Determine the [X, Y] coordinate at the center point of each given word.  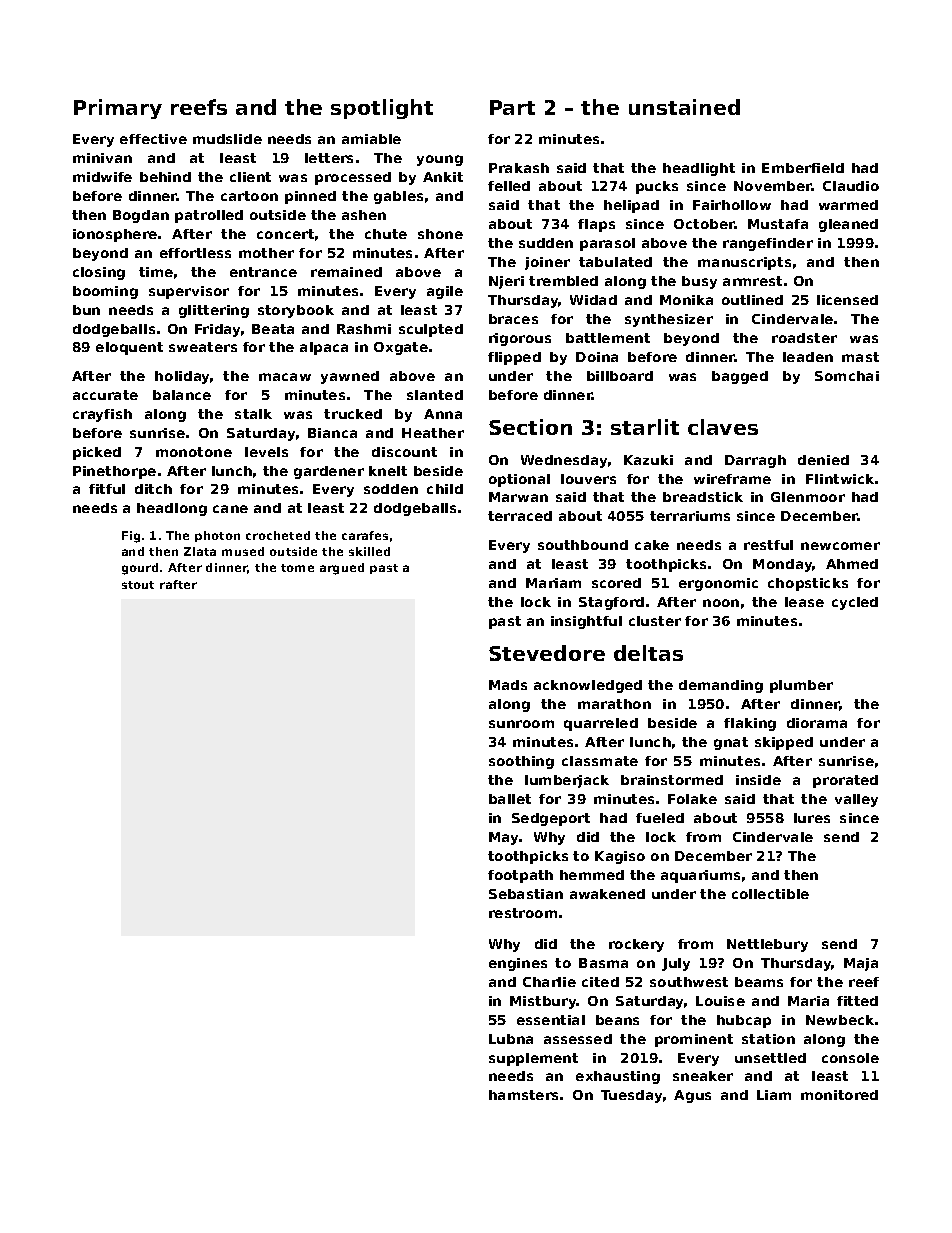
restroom [523, 913]
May [503, 838]
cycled [855, 603]
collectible [770, 894]
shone [440, 234]
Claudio [851, 186]
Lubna [511, 1039]
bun [86, 310]
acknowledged [588, 686]
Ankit [443, 177]
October [704, 224]
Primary [118, 109]
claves [723, 427]
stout [138, 585]
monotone [194, 452]
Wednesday [564, 461]
